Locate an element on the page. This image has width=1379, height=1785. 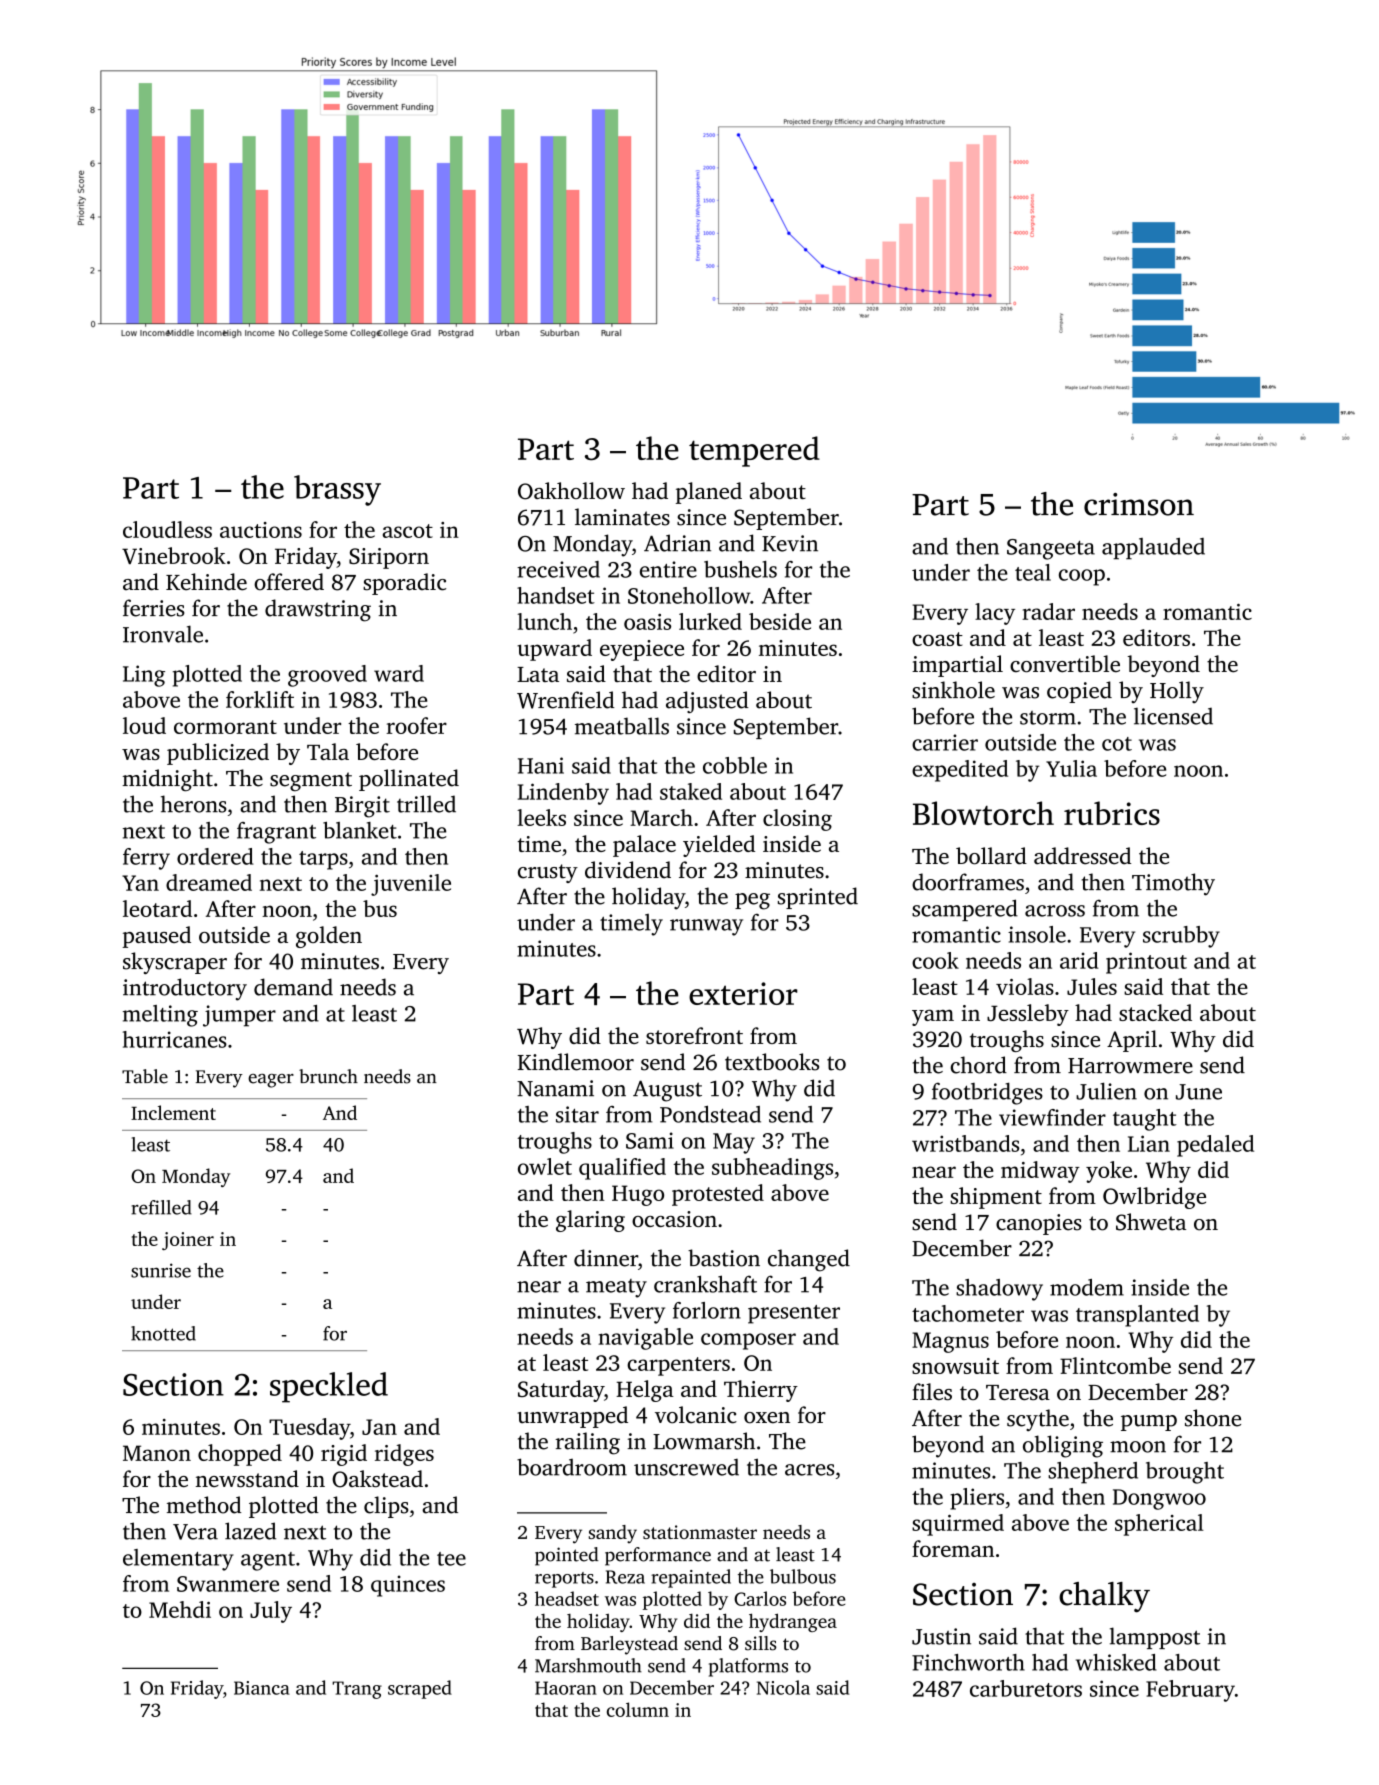
whisked is located at coordinates (1116, 1662).
